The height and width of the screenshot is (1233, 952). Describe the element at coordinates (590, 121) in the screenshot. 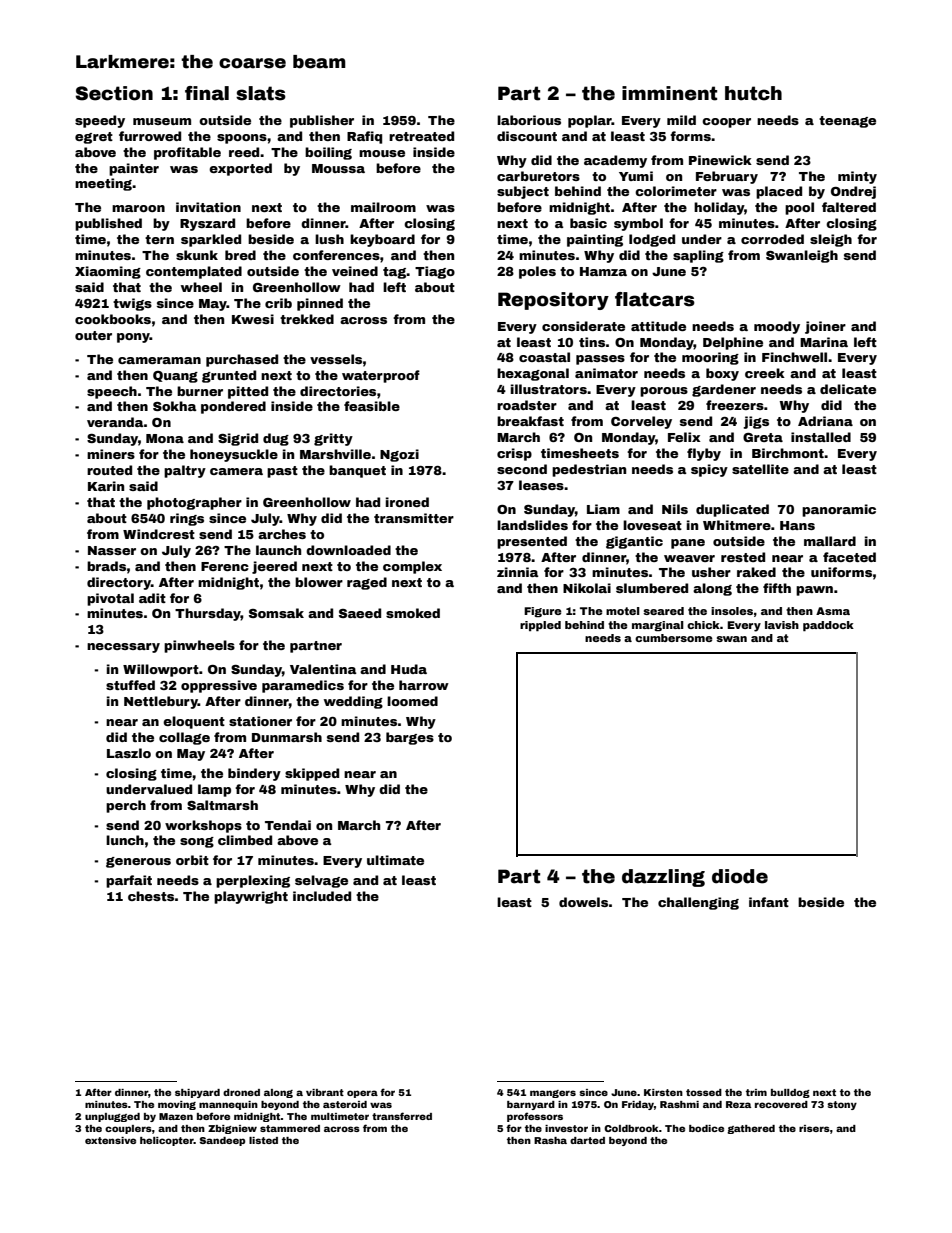

I see `poplar` at that location.
